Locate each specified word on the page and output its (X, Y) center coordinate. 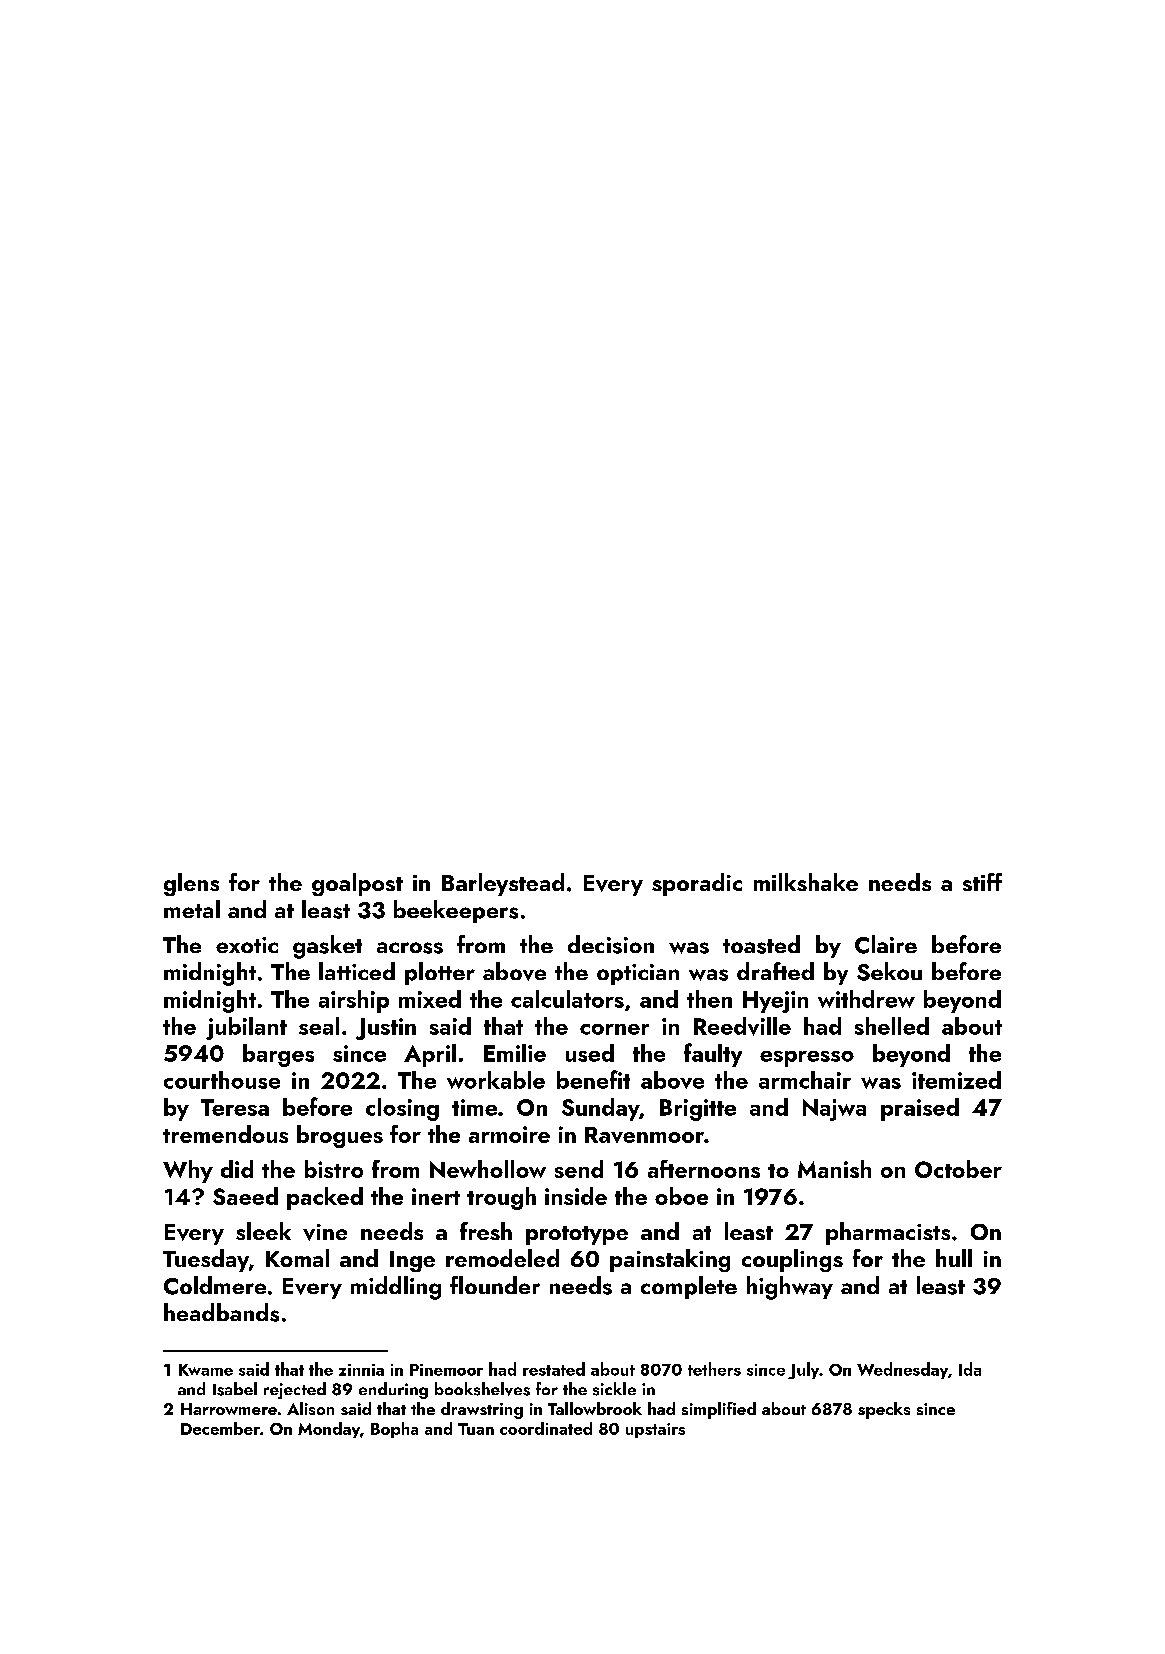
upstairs (655, 1430)
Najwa (834, 1110)
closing (402, 1109)
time (474, 1107)
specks (884, 1410)
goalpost (357, 884)
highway (790, 1288)
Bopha (394, 1430)
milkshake (806, 882)
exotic (247, 945)
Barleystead (503, 884)
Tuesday (206, 1260)
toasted (761, 944)
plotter (440, 973)
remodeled (502, 1258)
